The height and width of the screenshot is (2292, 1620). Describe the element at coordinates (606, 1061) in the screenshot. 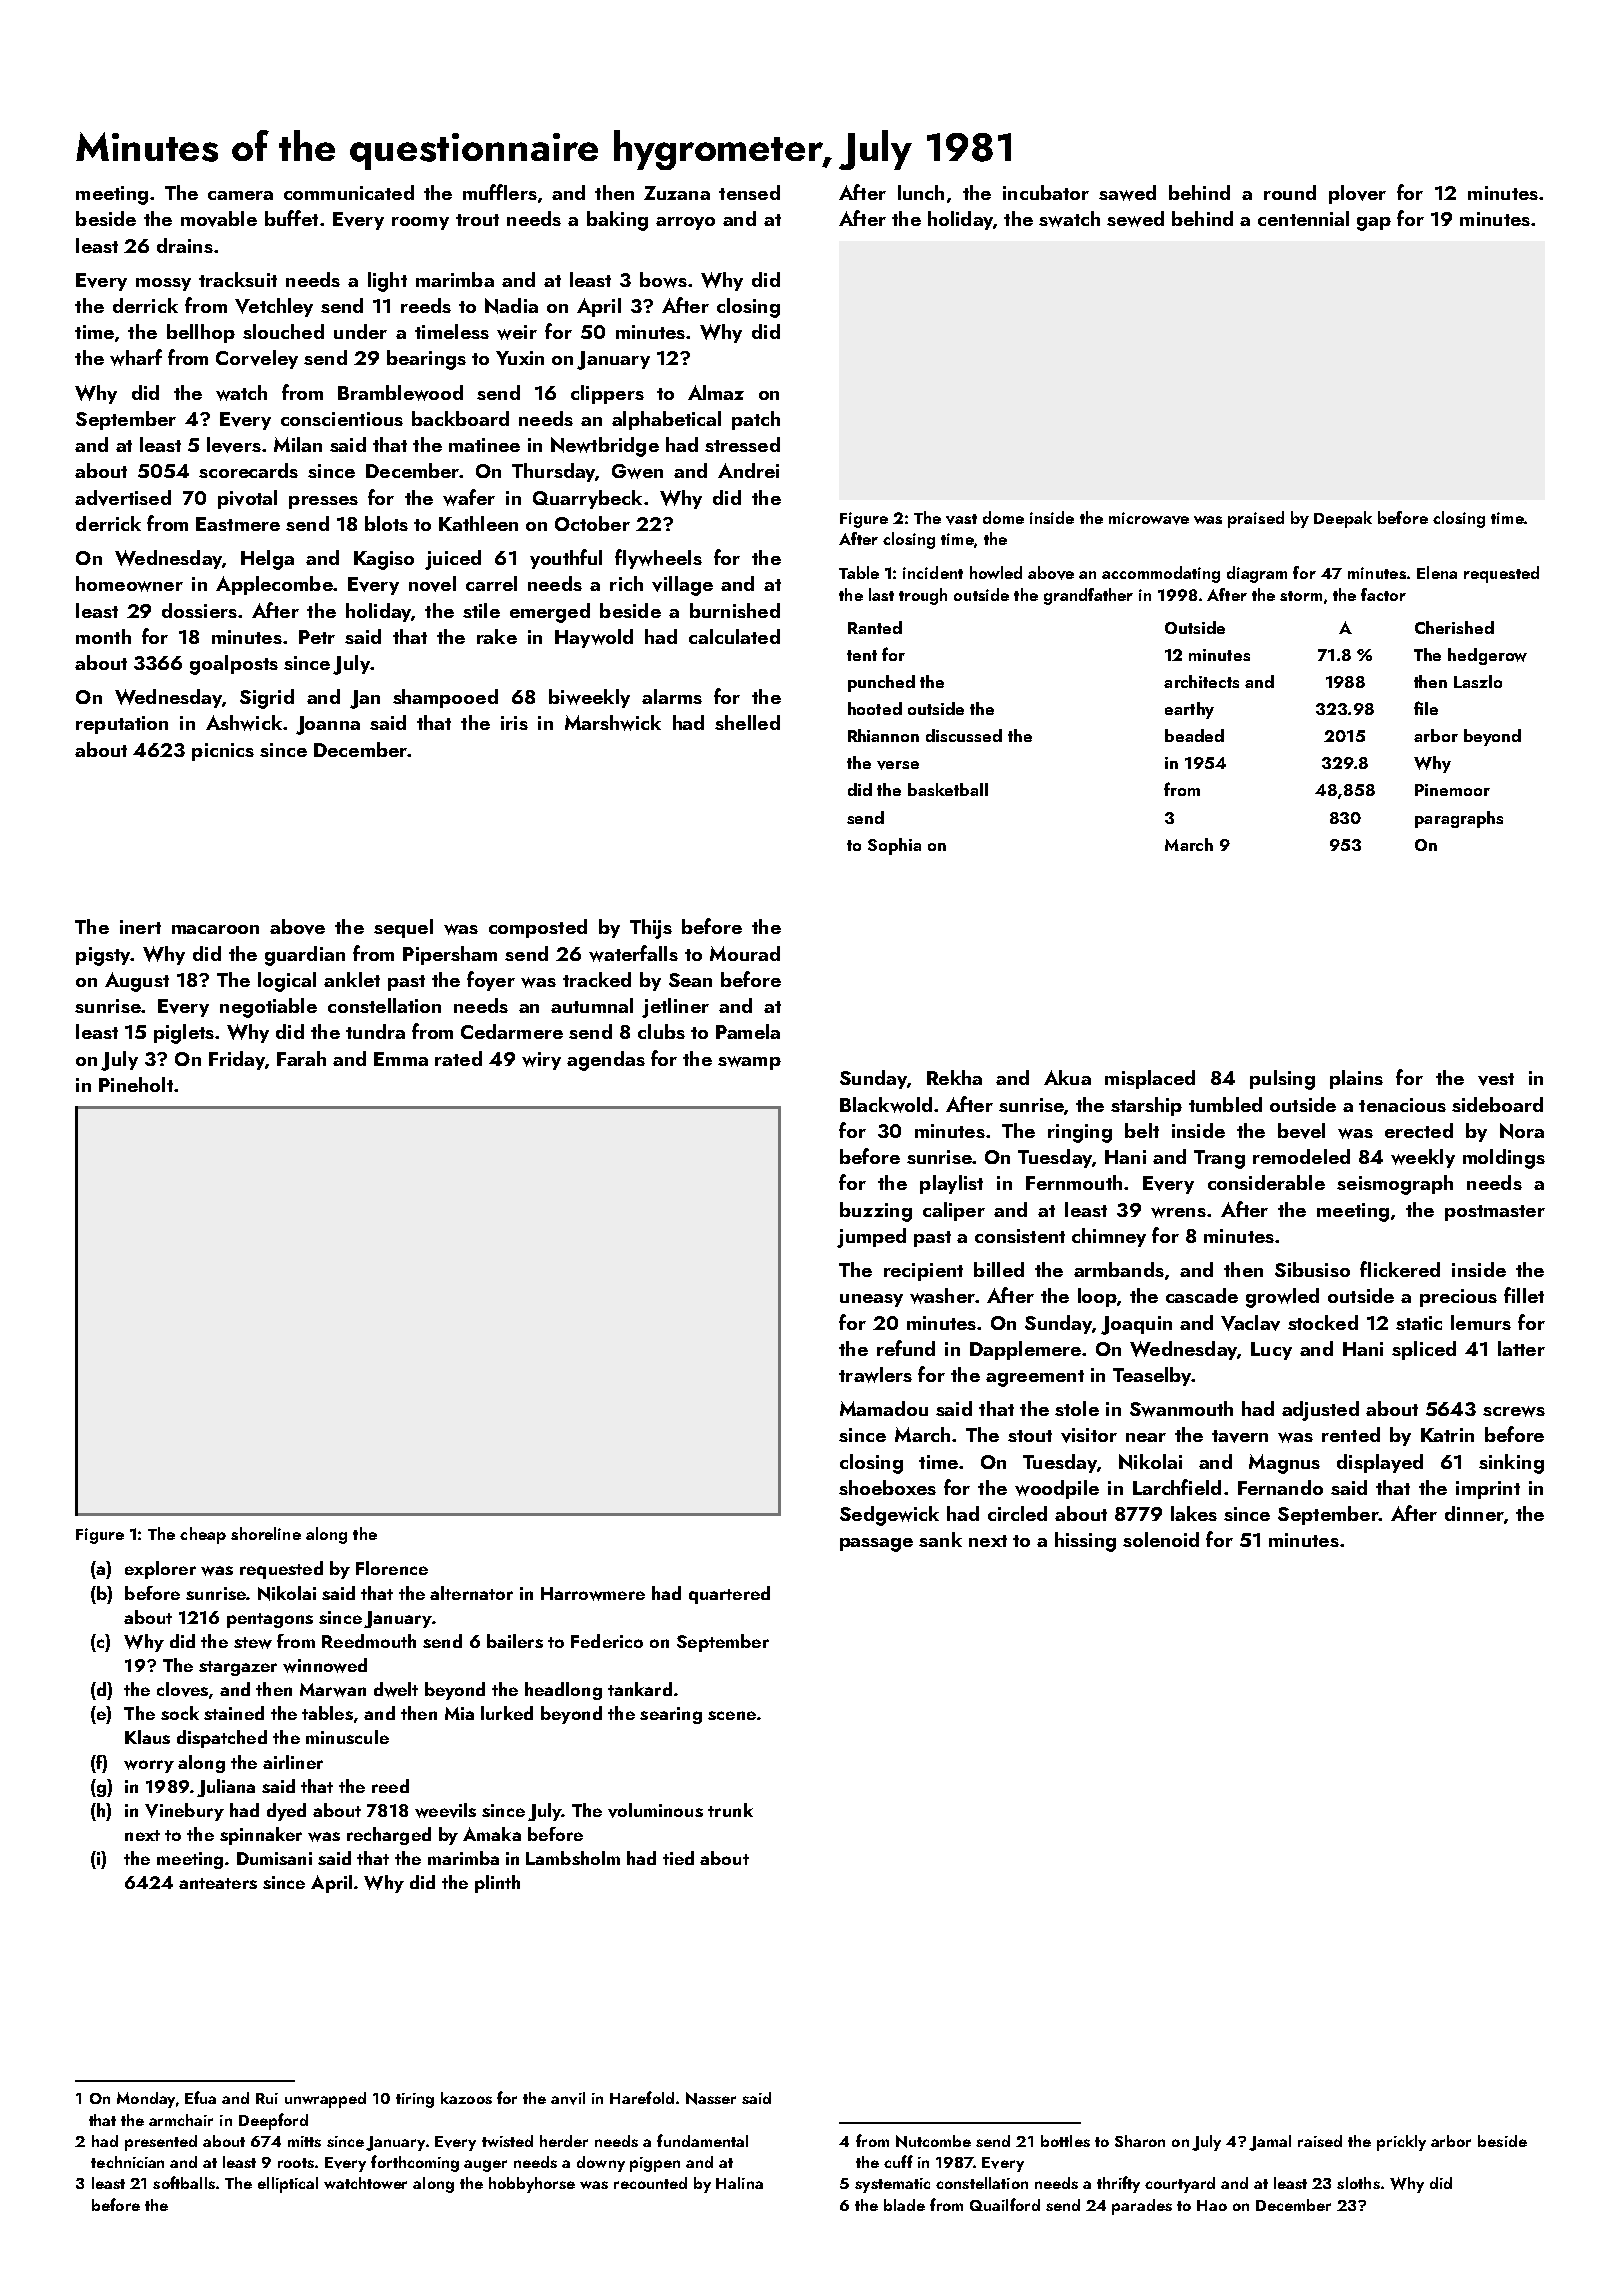

I see `agendas` at that location.
